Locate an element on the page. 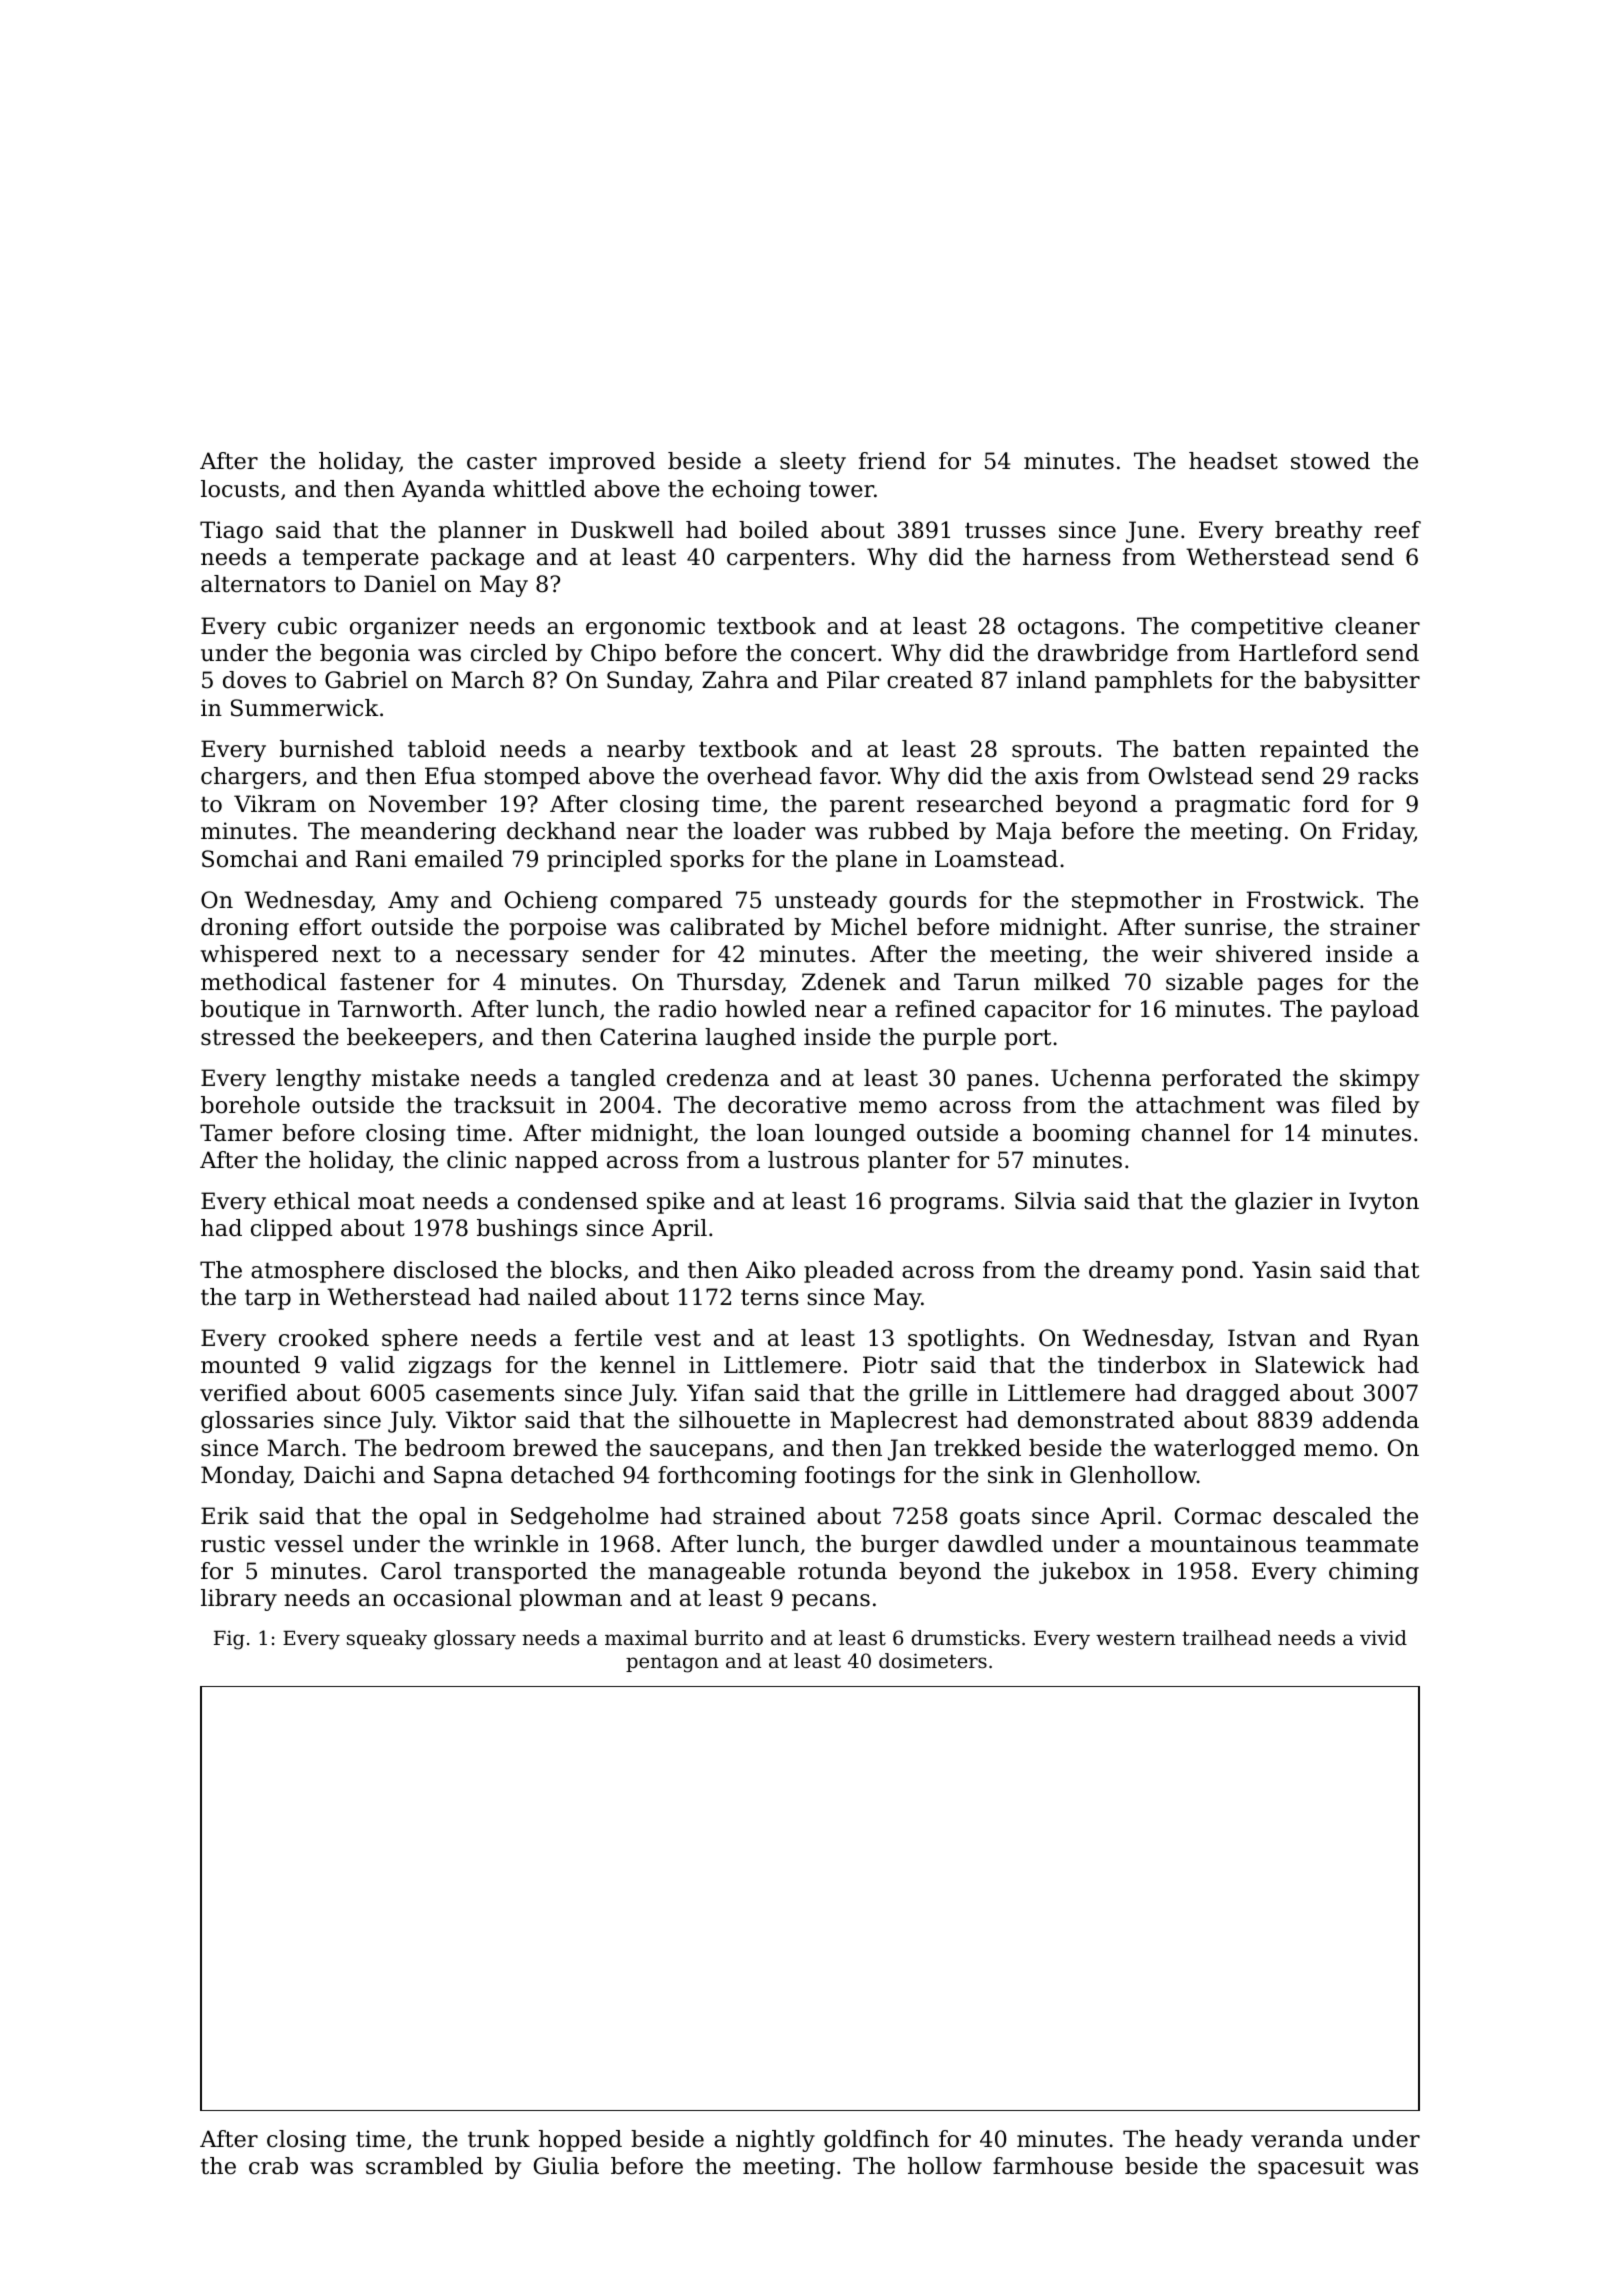 The image size is (1620, 2292). vest is located at coordinates (677, 1338).
